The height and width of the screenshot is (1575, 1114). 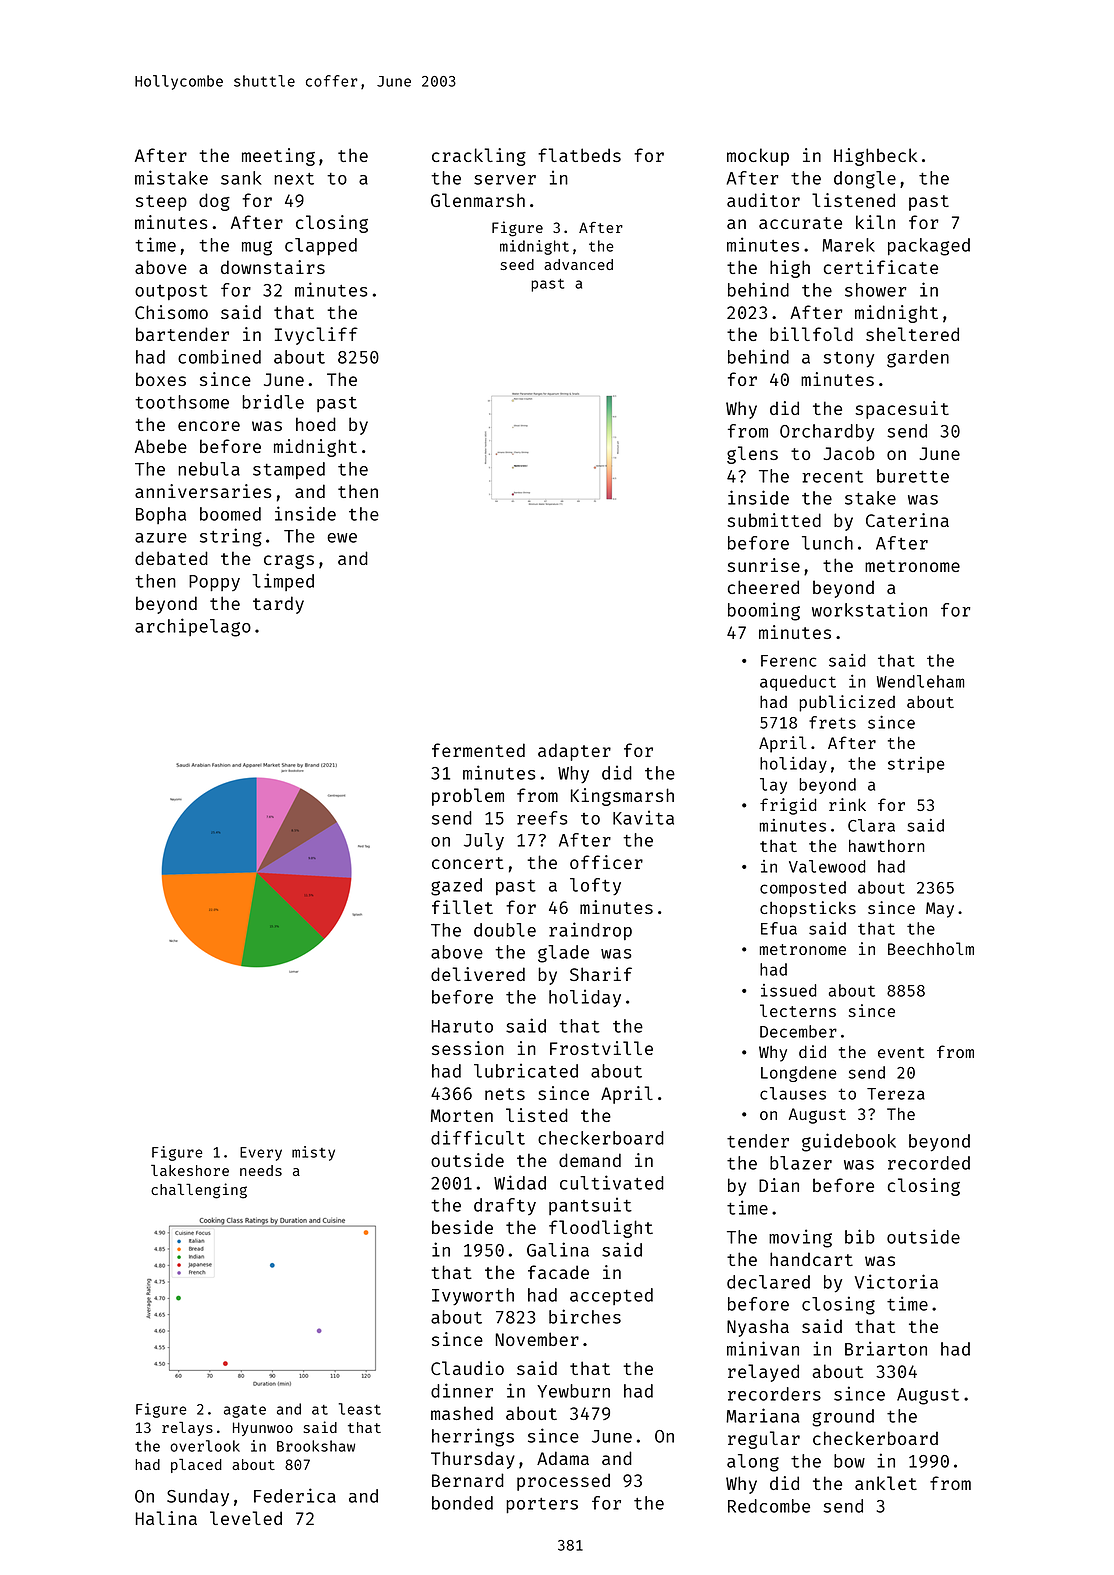 I want to click on relays, so click(x=187, y=1428).
